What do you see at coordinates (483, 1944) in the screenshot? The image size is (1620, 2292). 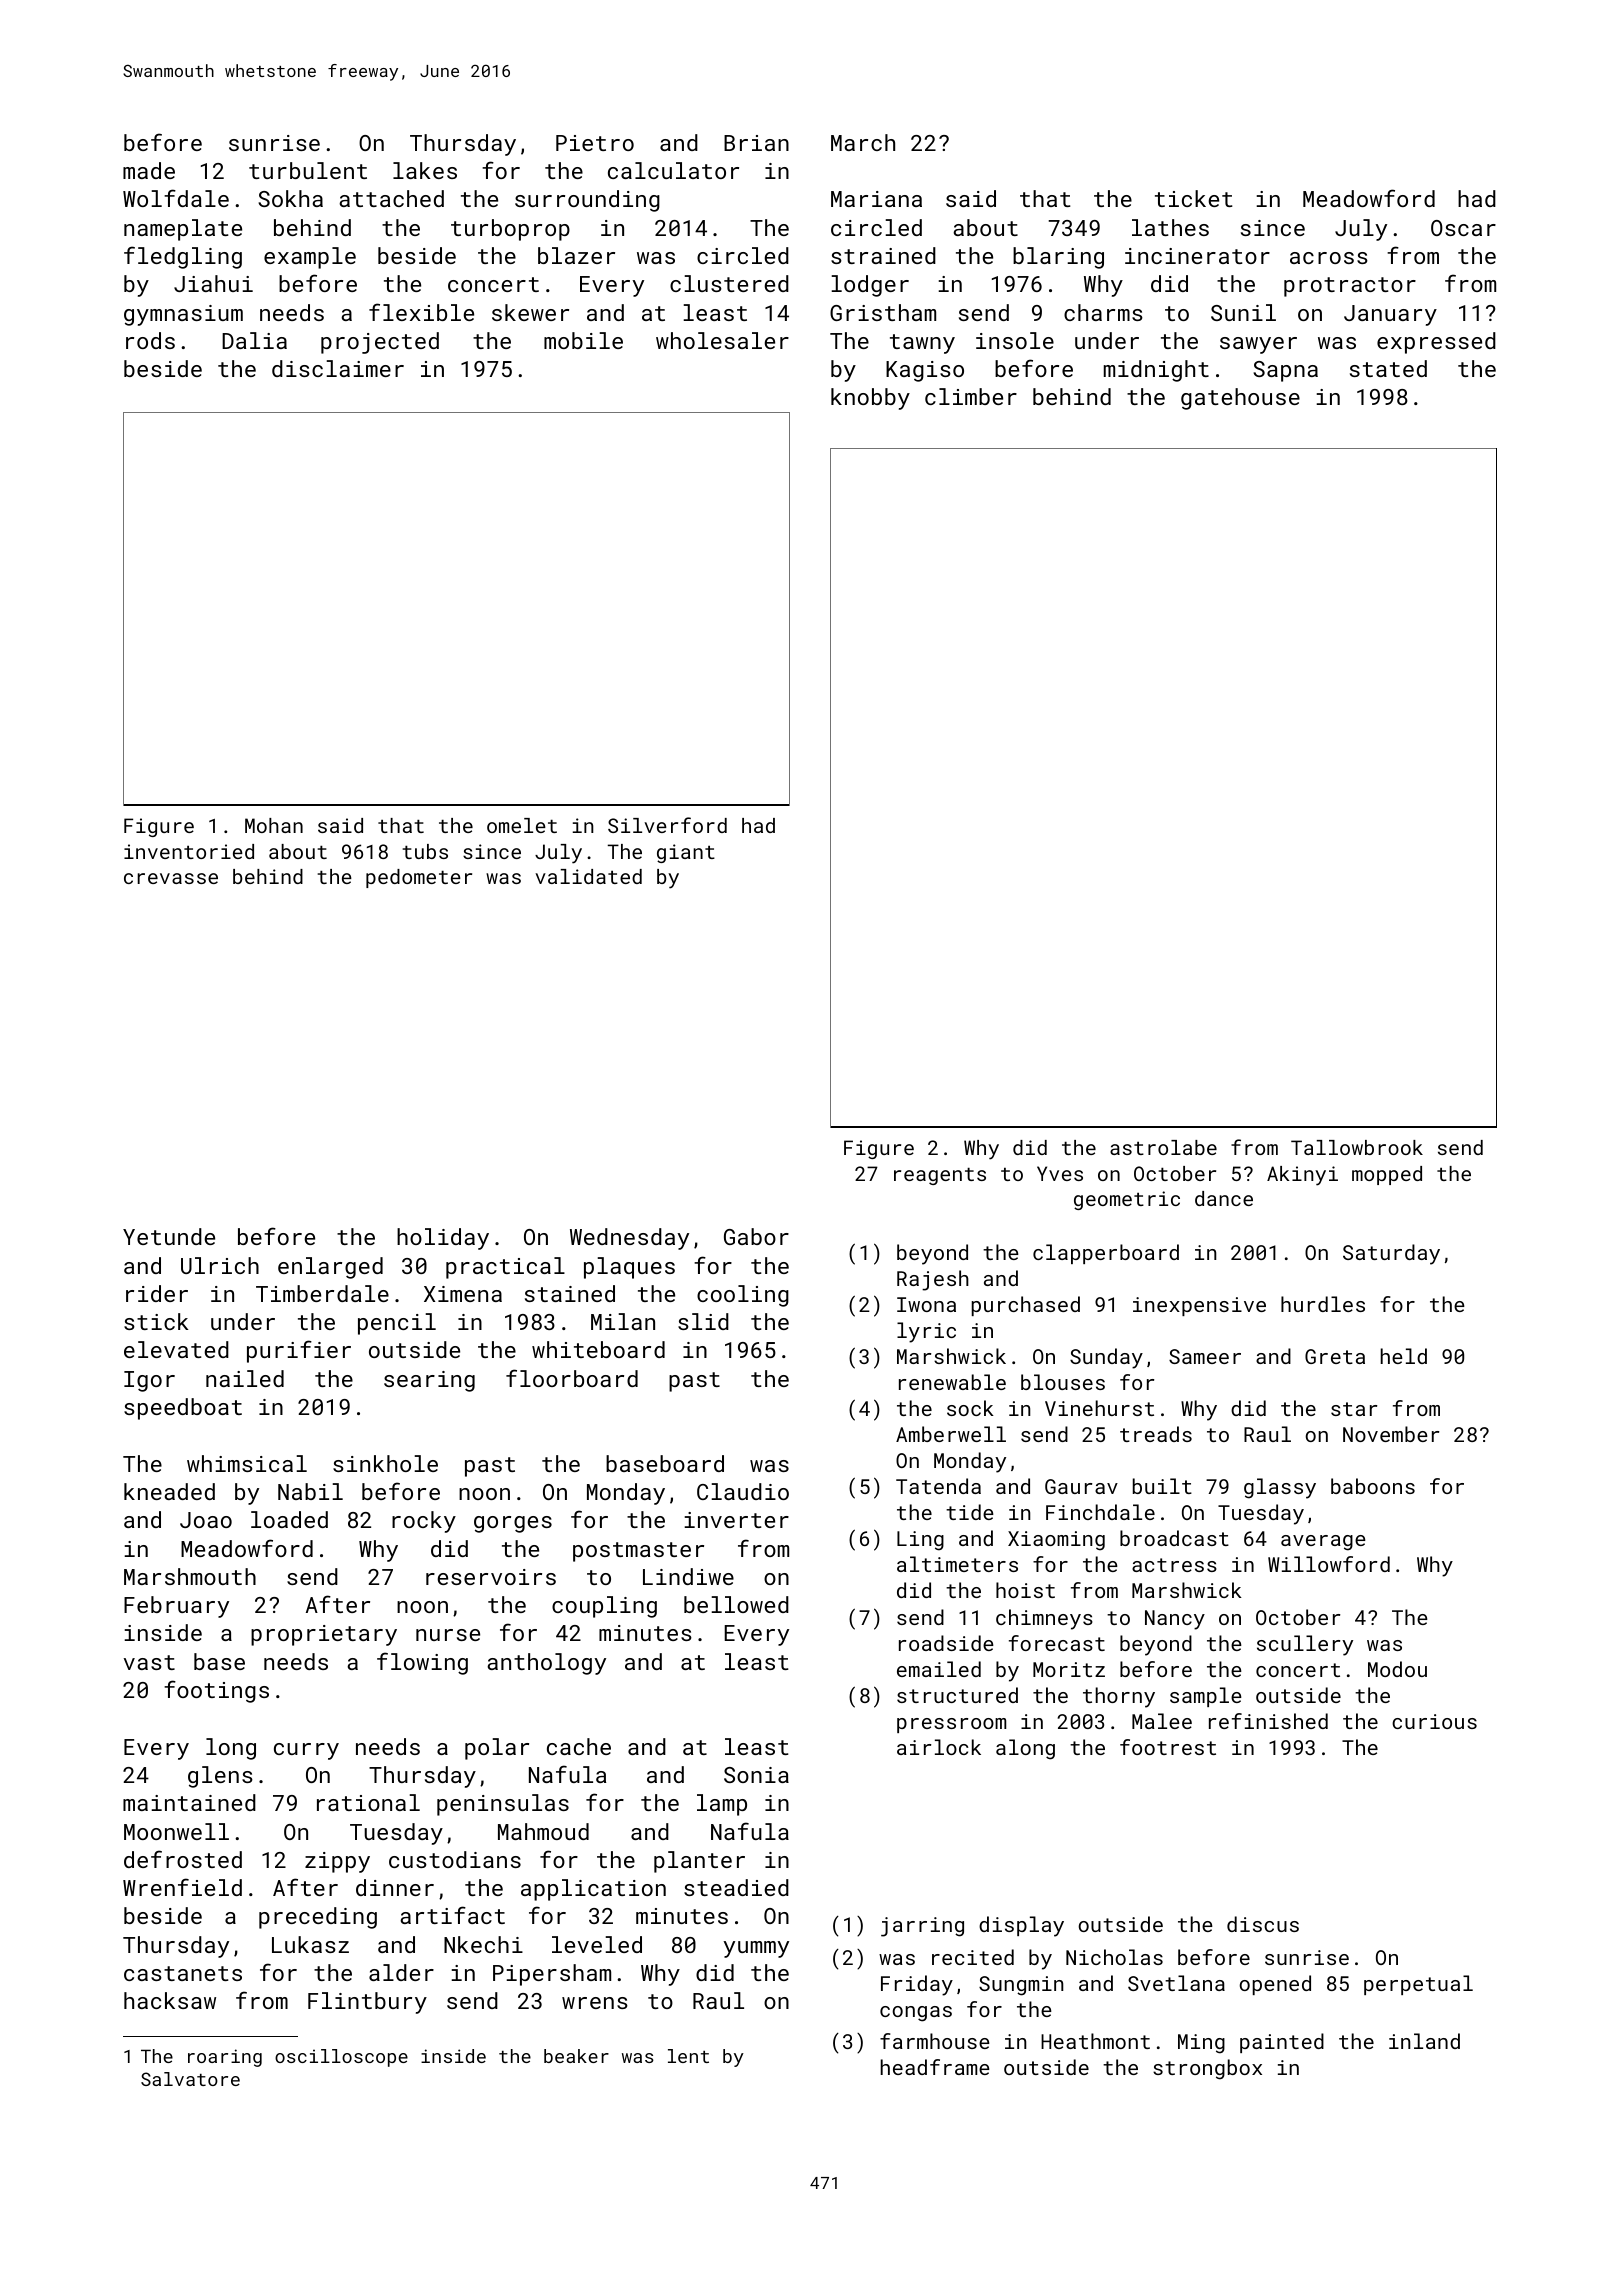 I see `Nkechi` at bounding box center [483, 1944].
